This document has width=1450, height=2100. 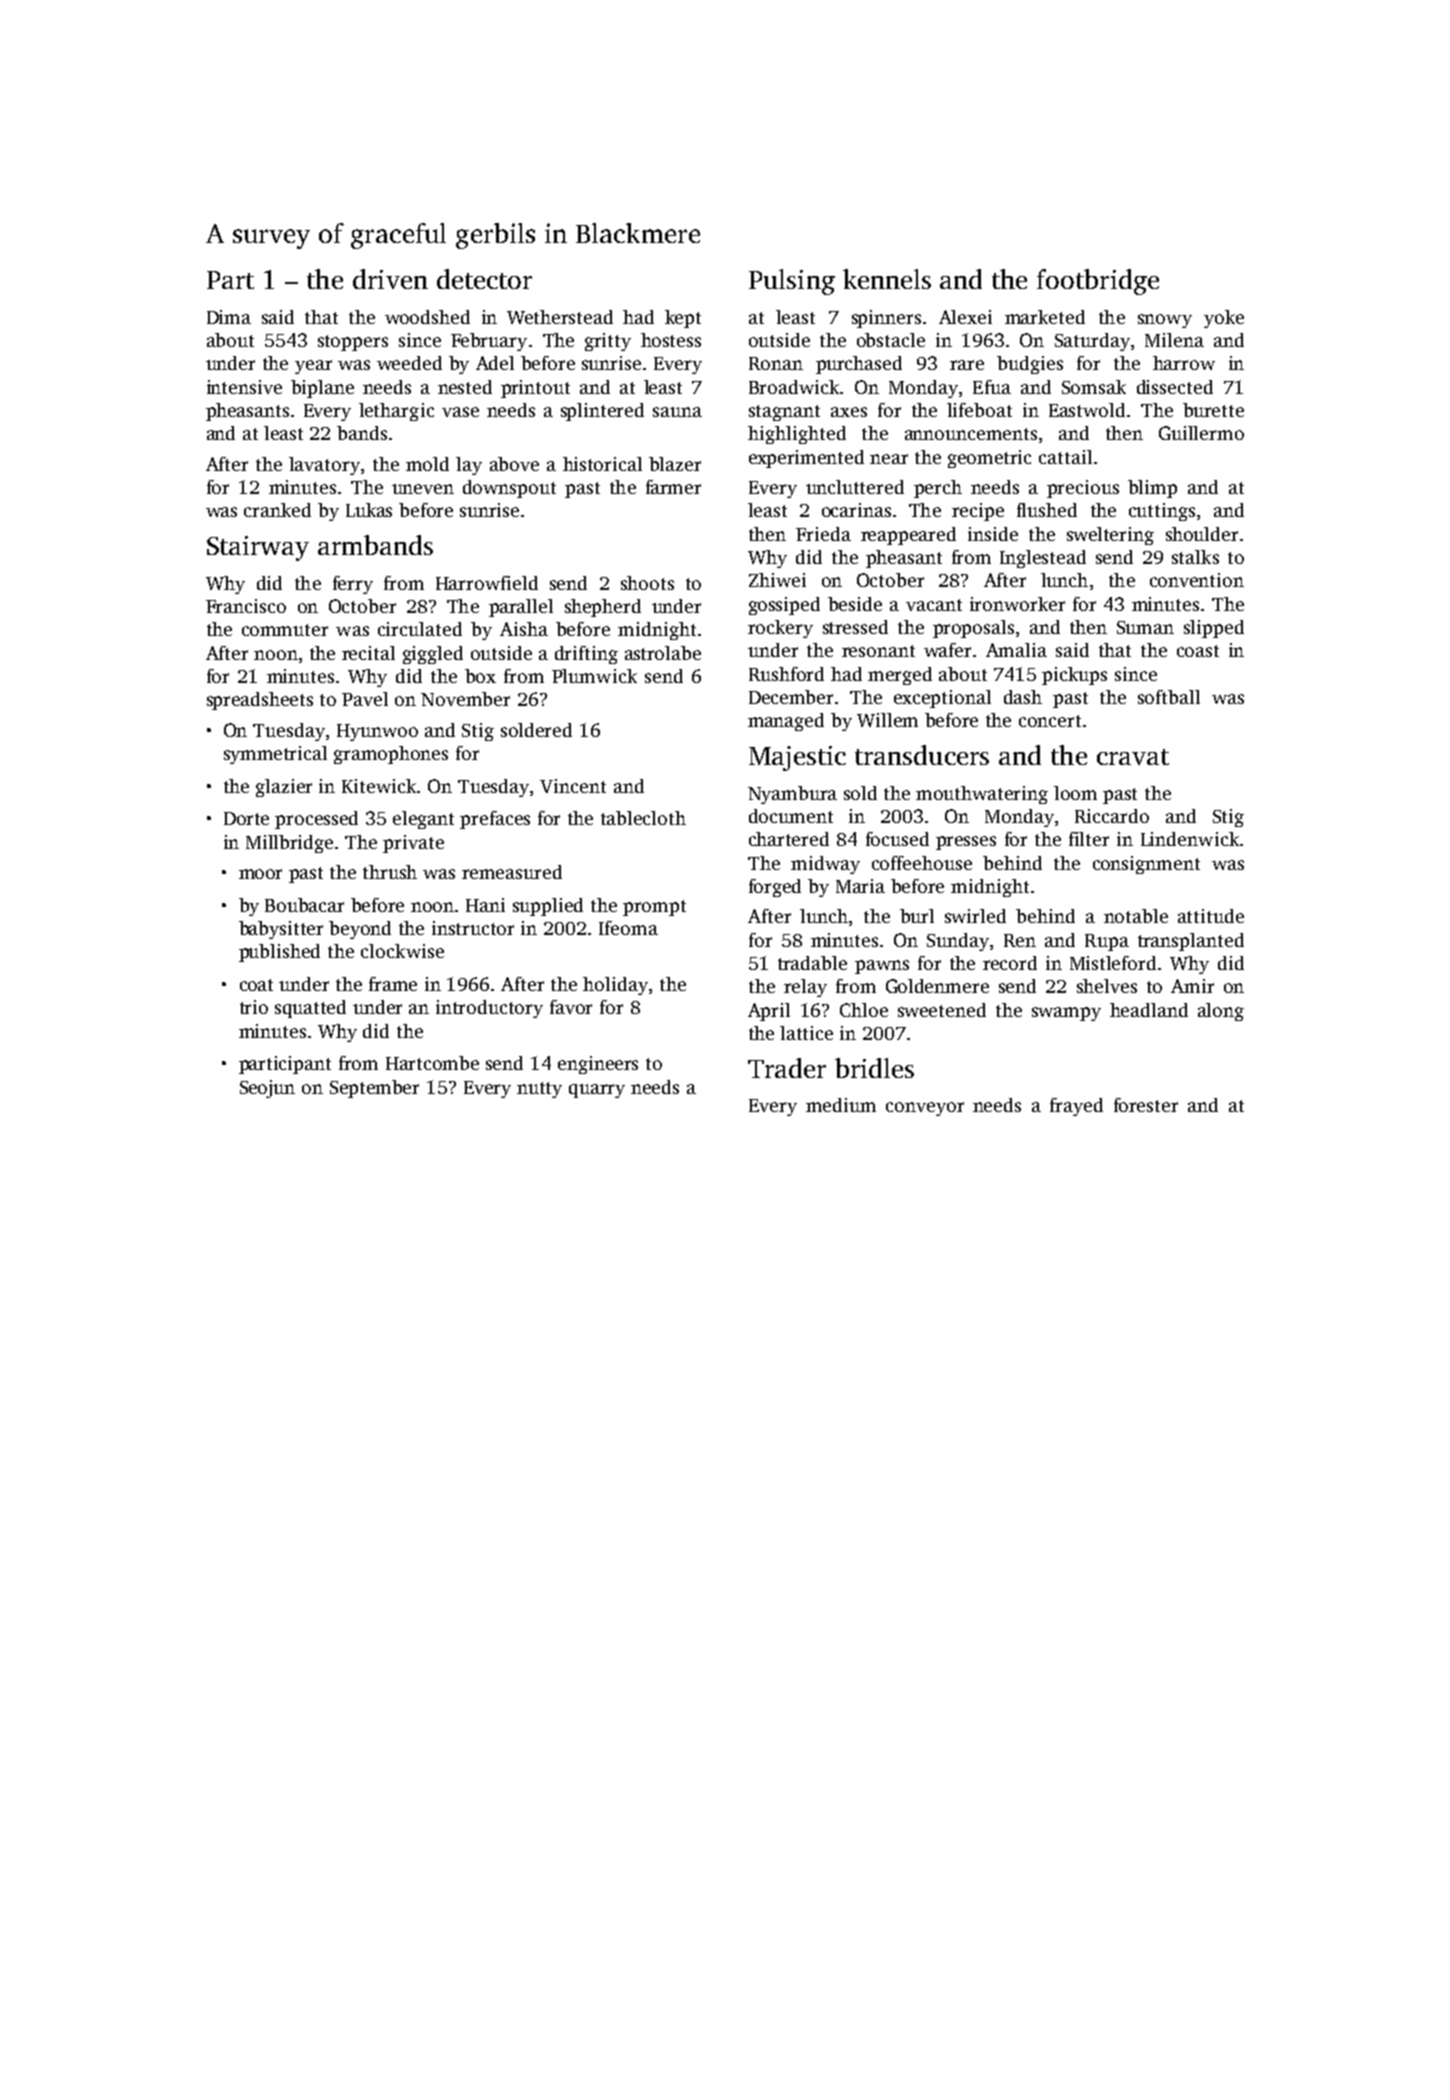 I want to click on Eastwold, so click(x=1087, y=410).
